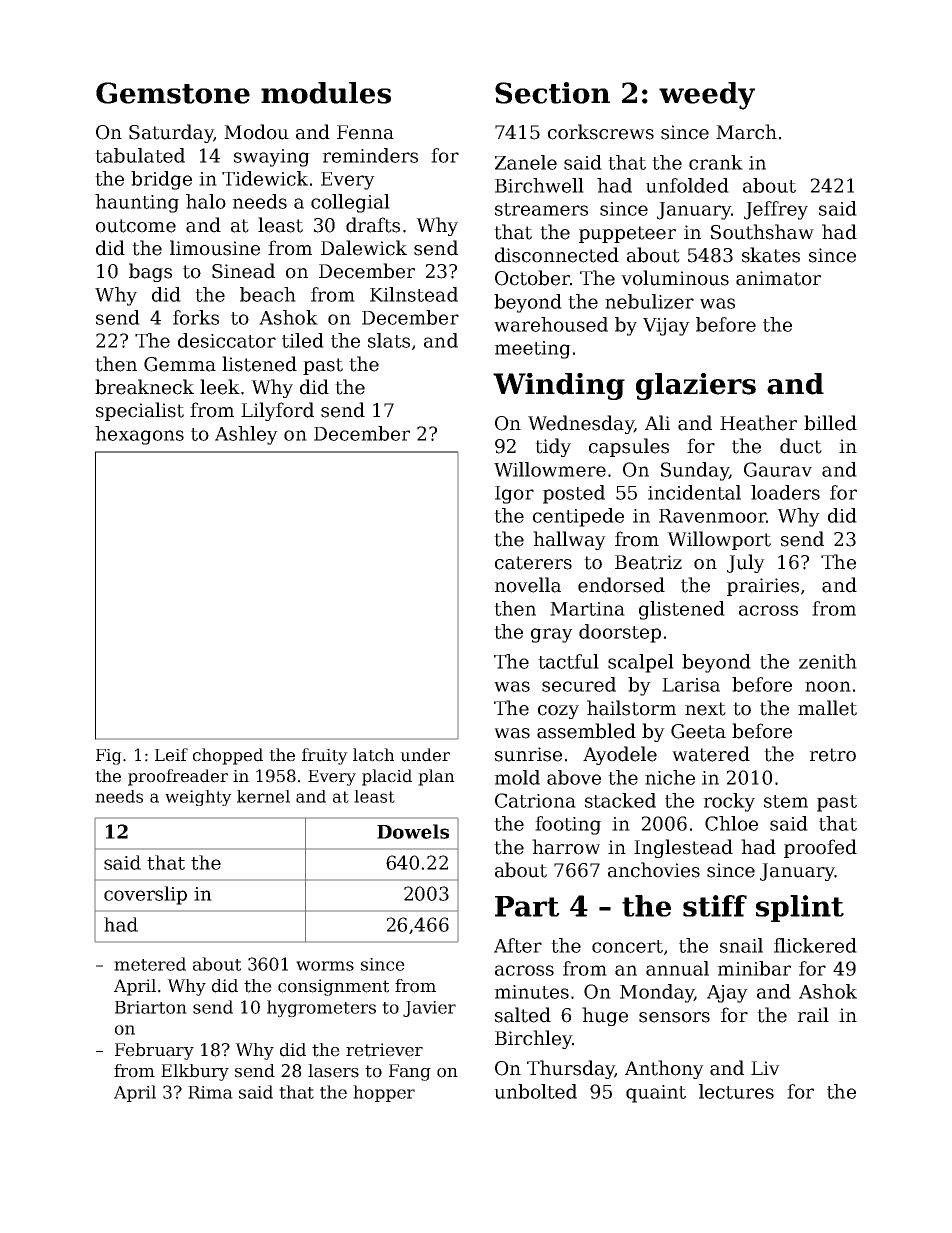 This screenshot has height=1233, width=952. What do you see at coordinates (707, 96) in the screenshot?
I see `weedy` at bounding box center [707, 96].
